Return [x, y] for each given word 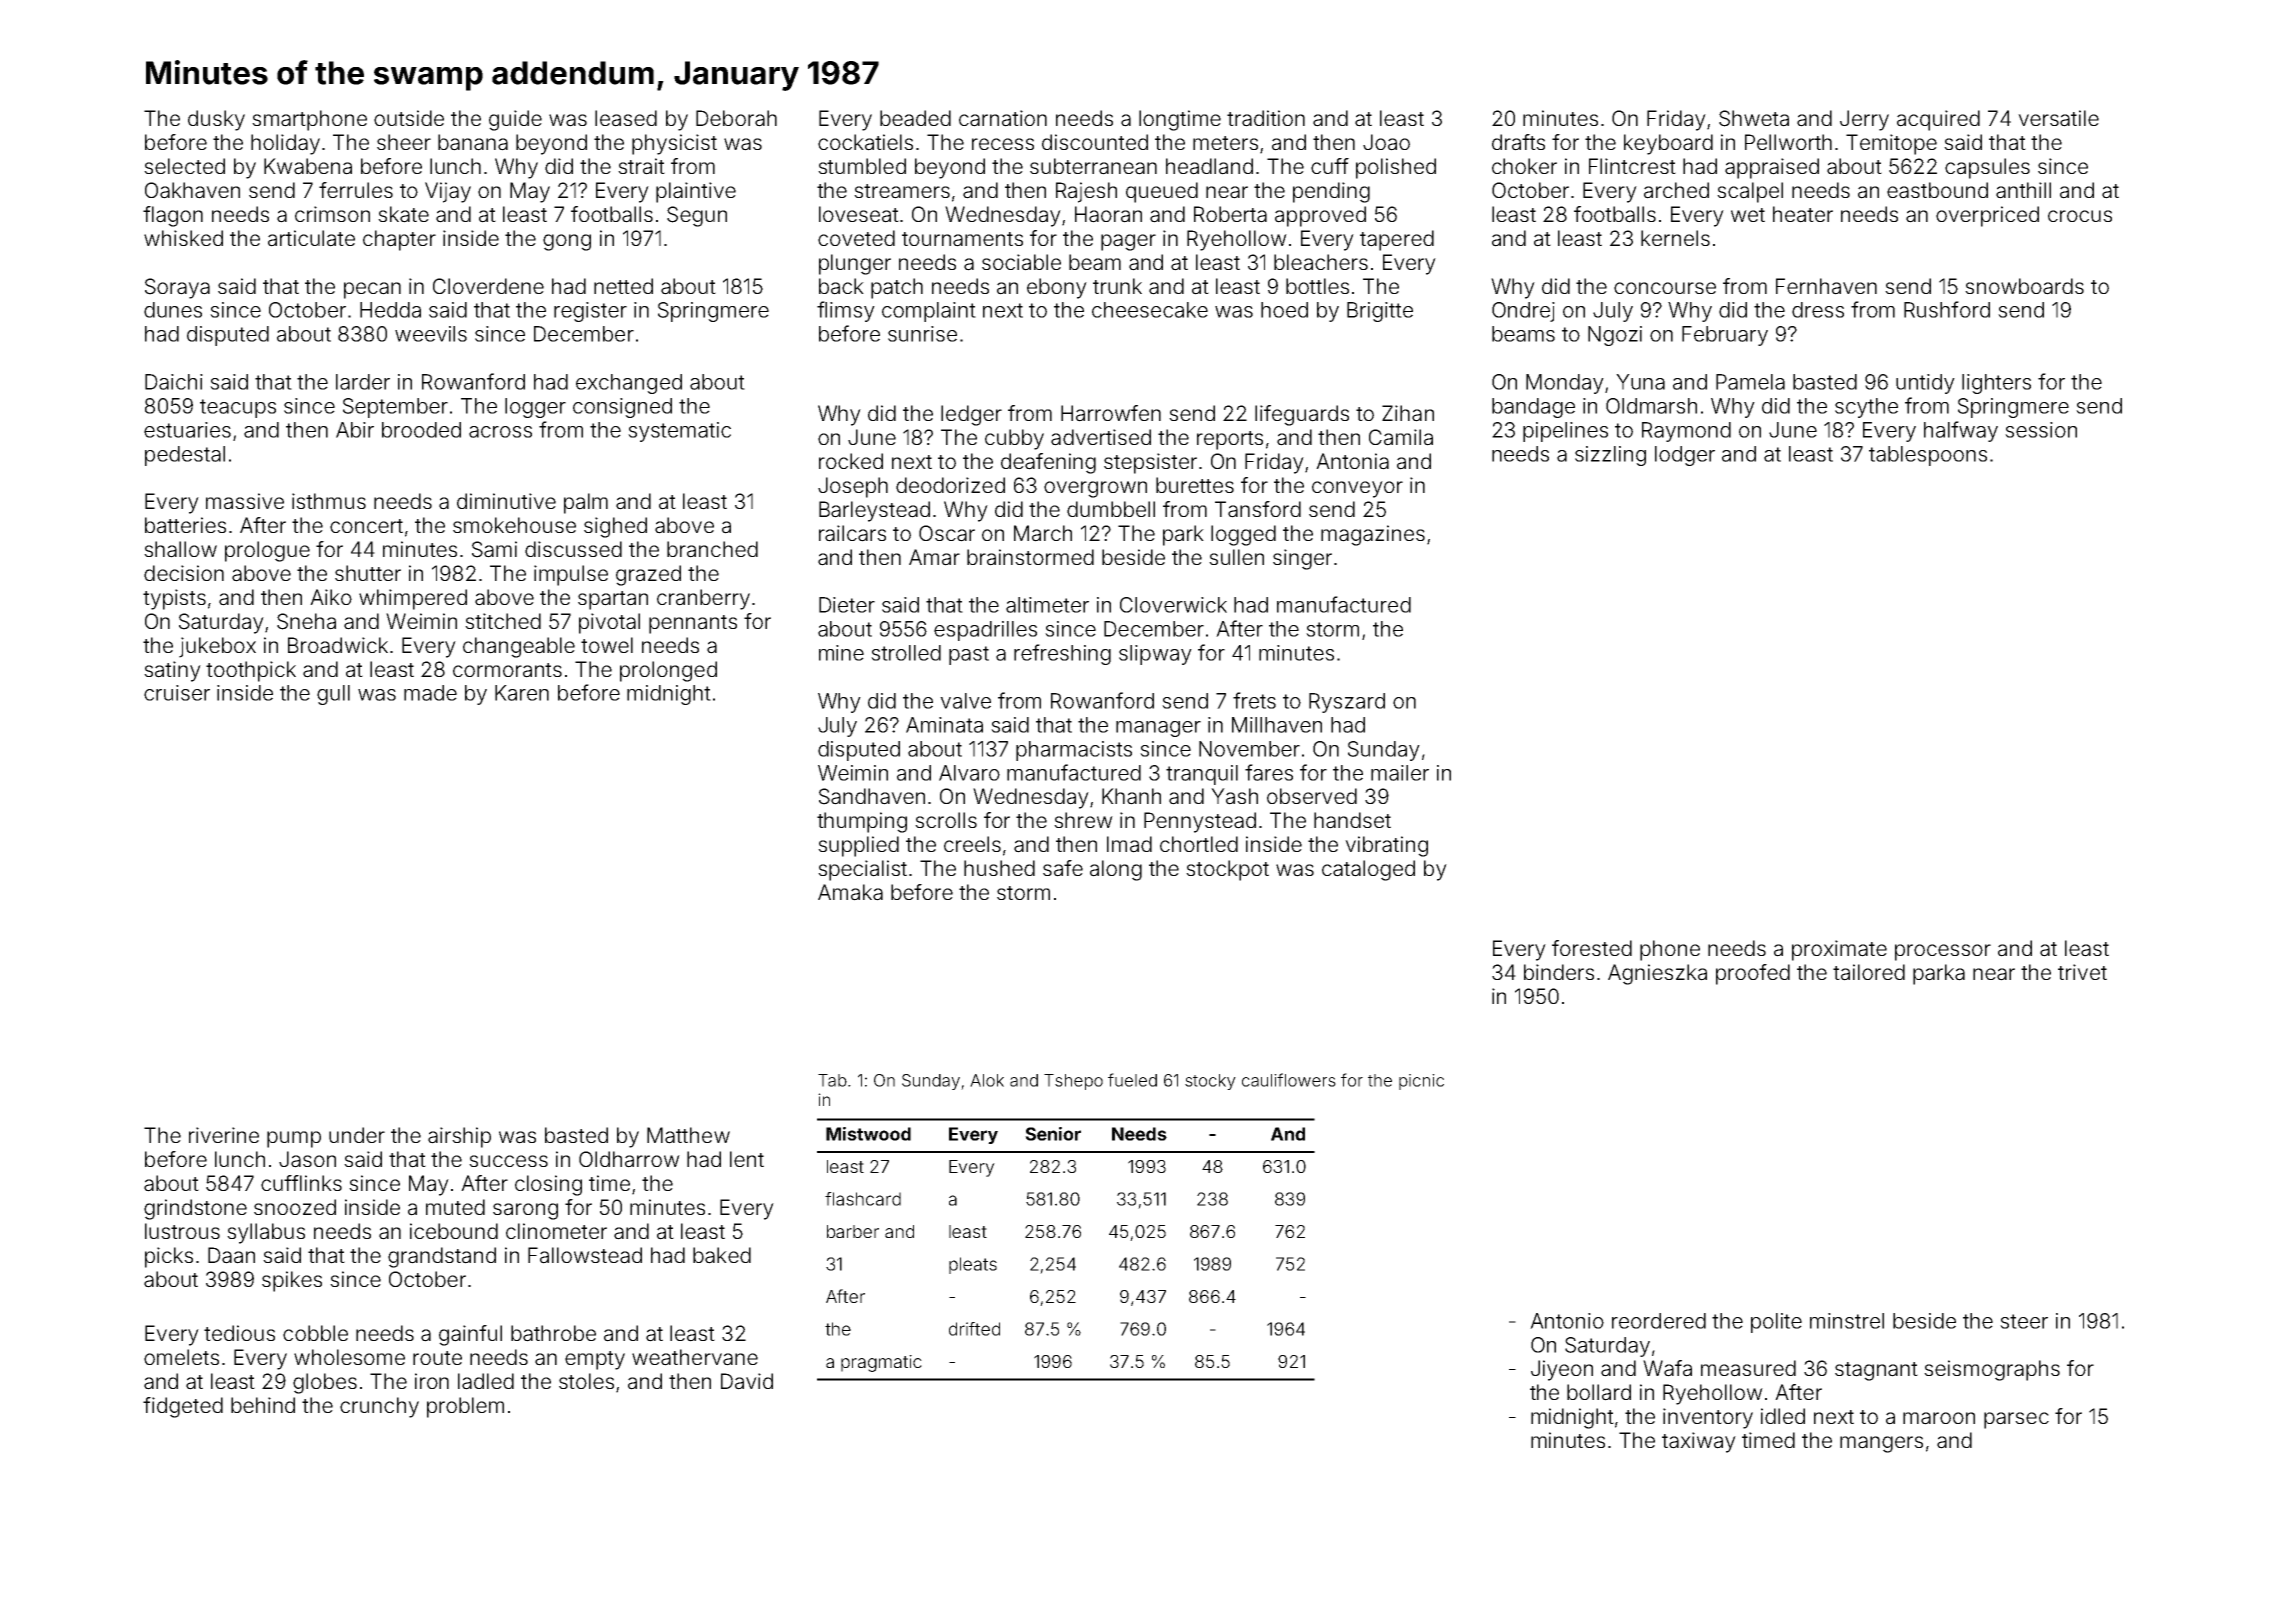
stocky [1210, 1082]
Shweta [1754, 118]
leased [626, 118]
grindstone [195, 1209]
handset [1352, 820]
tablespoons [1928, 456]
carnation [1003, 118]
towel [607, 645]
